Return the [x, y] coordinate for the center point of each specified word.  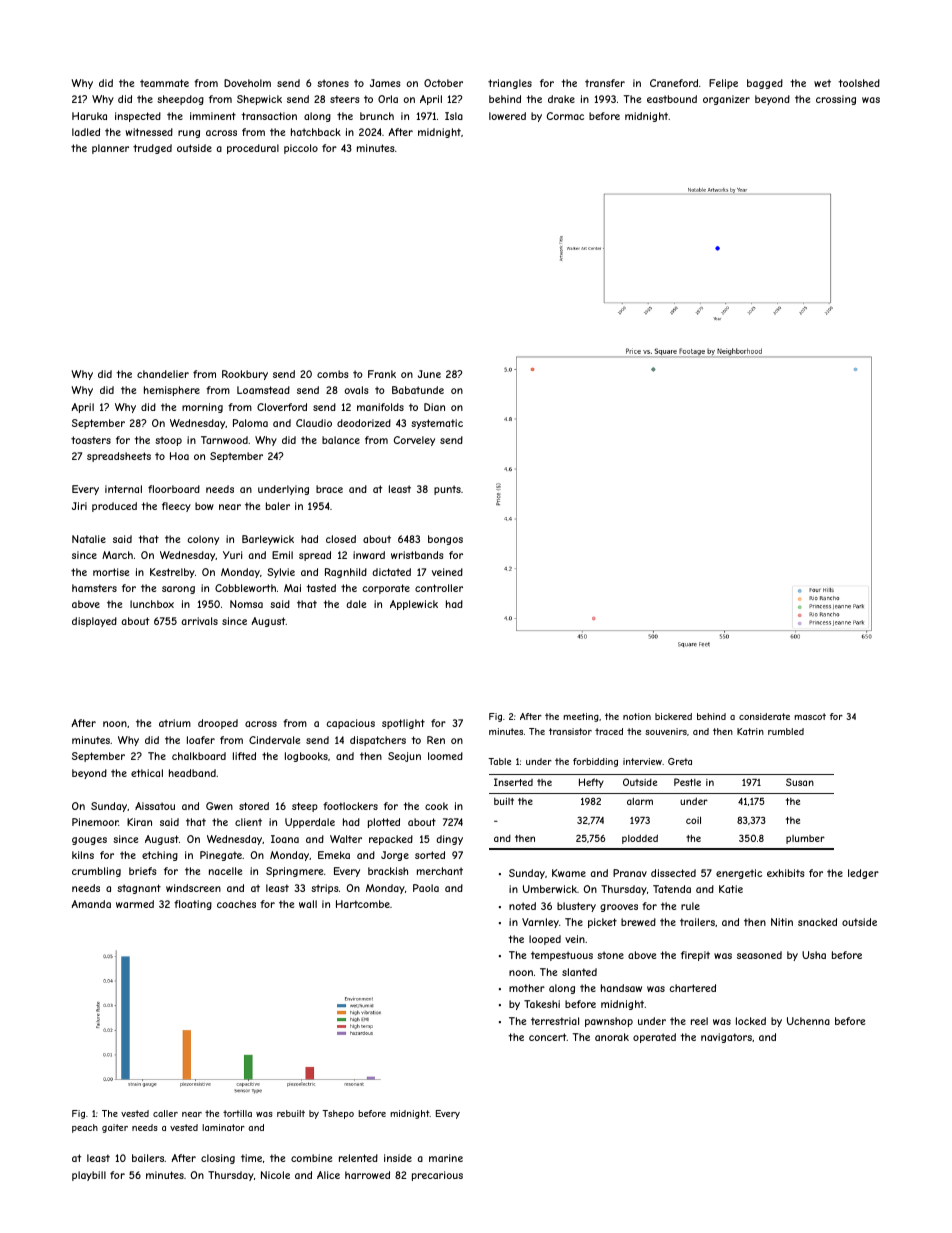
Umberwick [550, 889]
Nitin [782, 922]
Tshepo [338, 1114]
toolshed [859, 83]
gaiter [115, 1128]
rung [189, 134]
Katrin [750, 731]
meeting [581, 717]
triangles [510, 84]
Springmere [294, 872]
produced [114, 507]
